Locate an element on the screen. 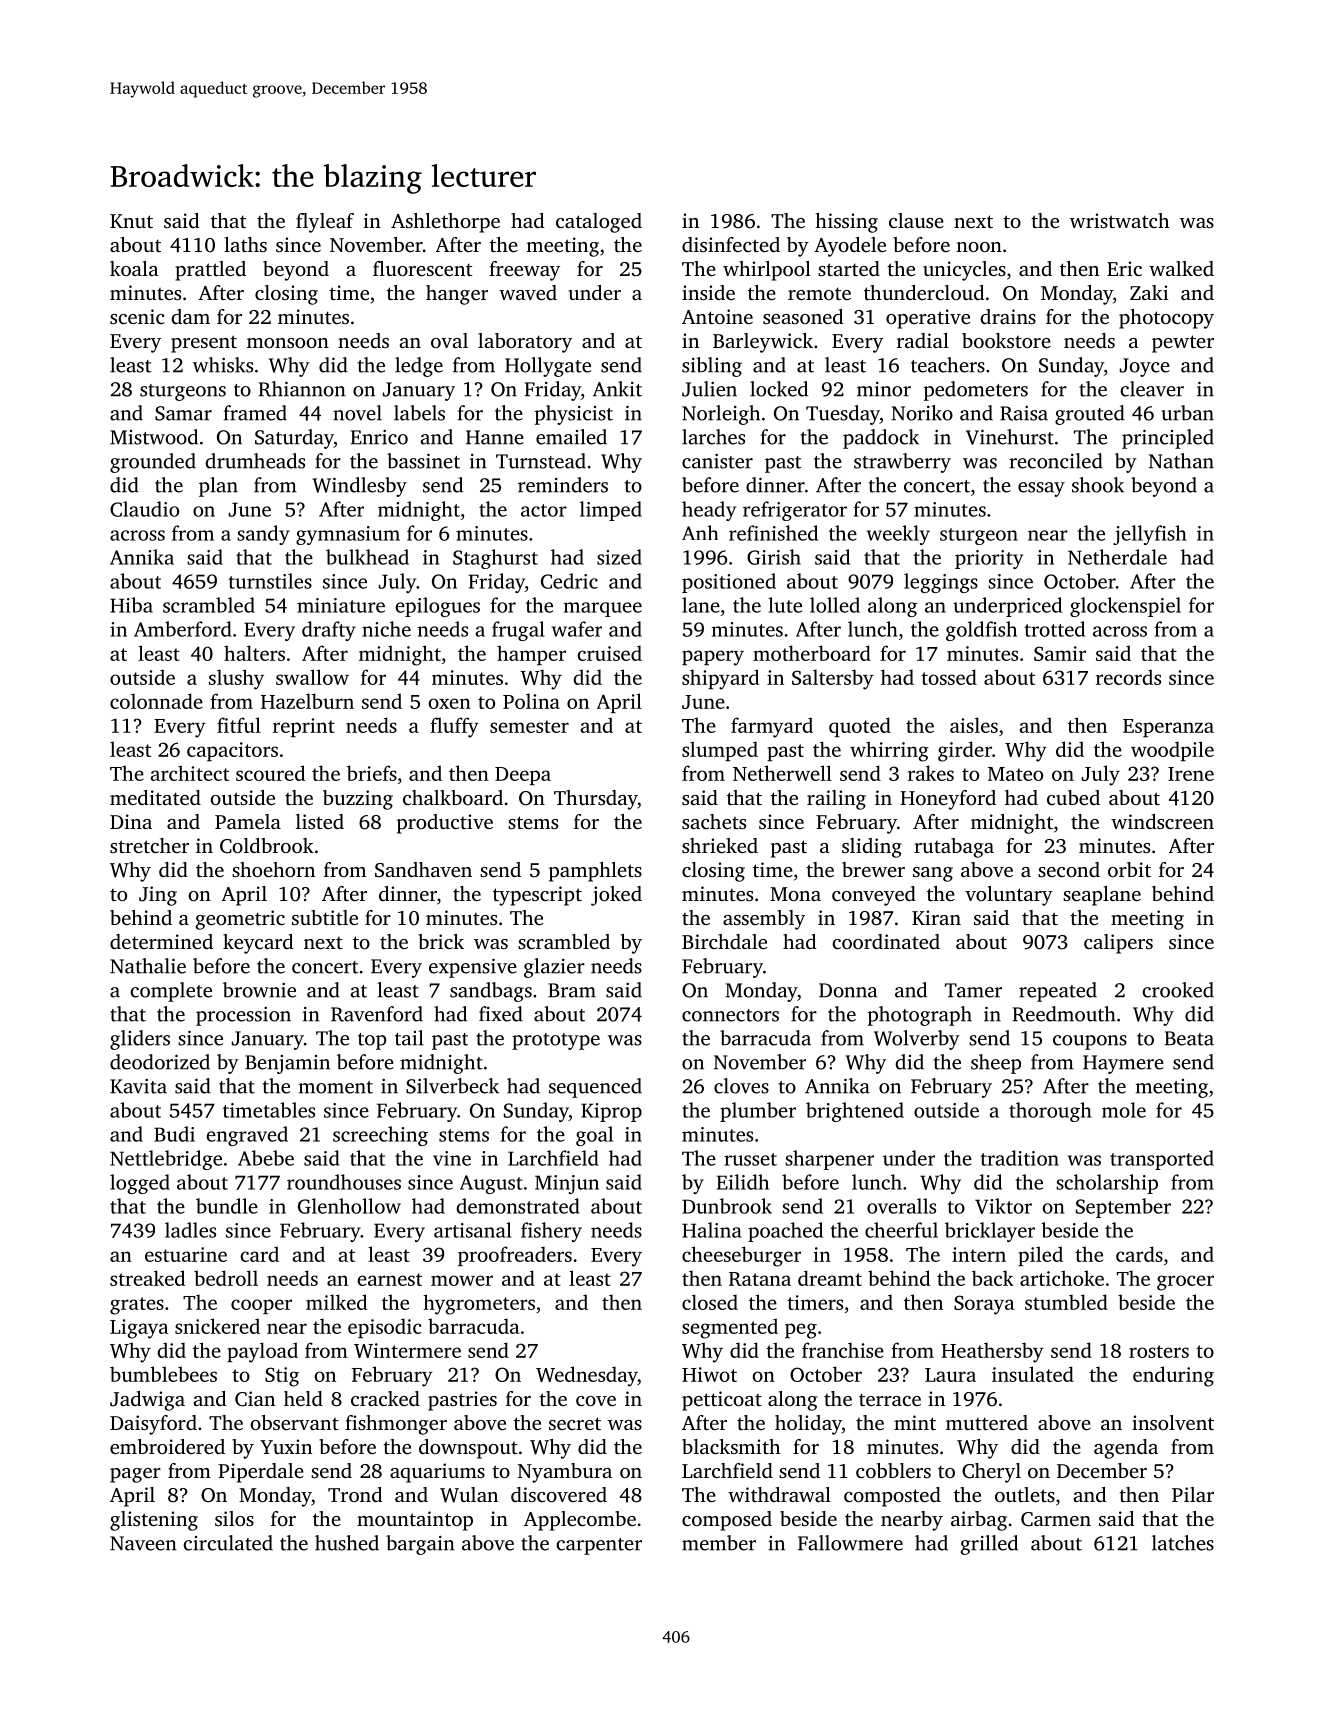 This screenshot has height=1713, width=1324. Ashlethorpe is located at coordinates (445, 223).
